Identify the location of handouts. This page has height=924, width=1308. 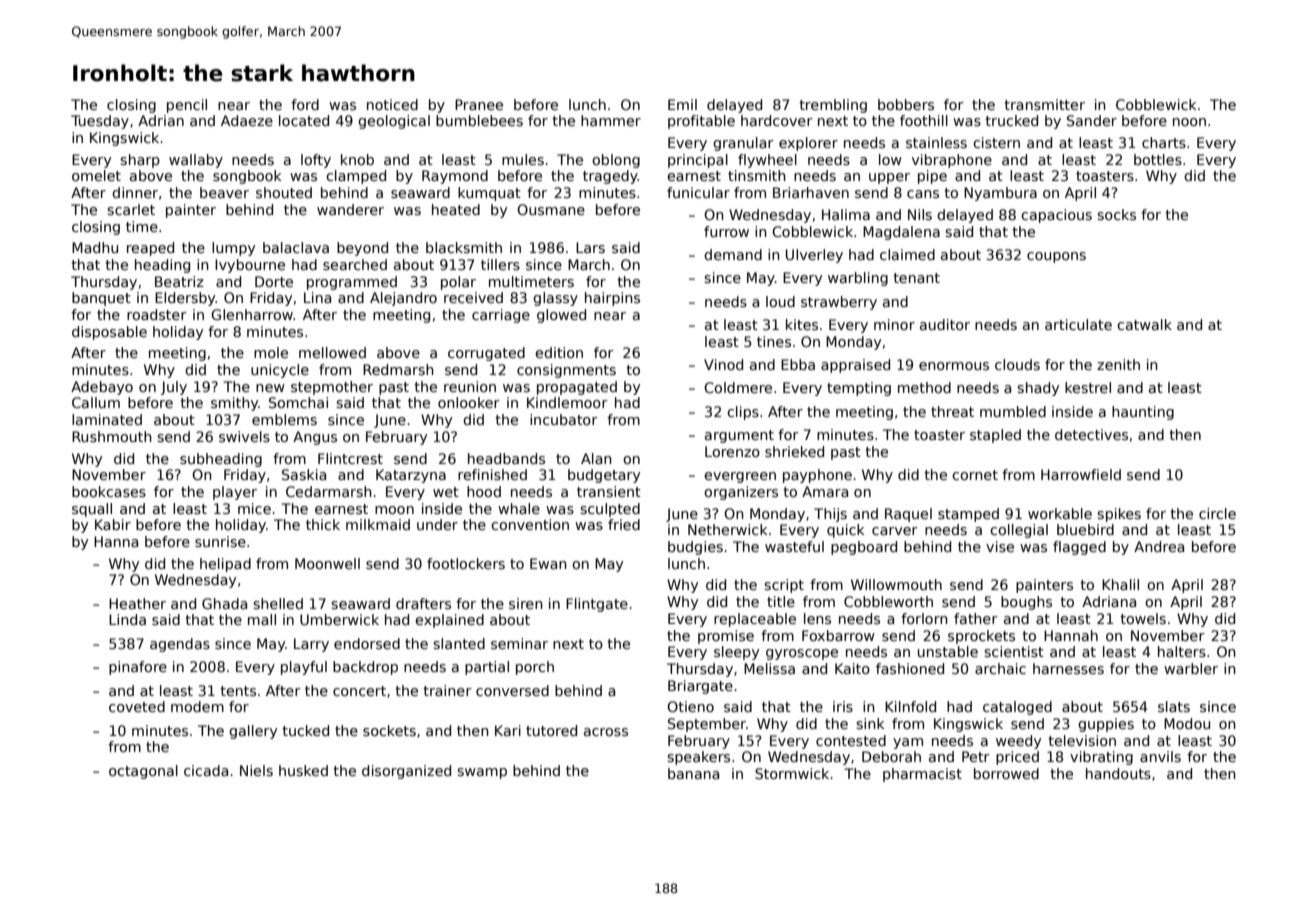
(1118, 773).
